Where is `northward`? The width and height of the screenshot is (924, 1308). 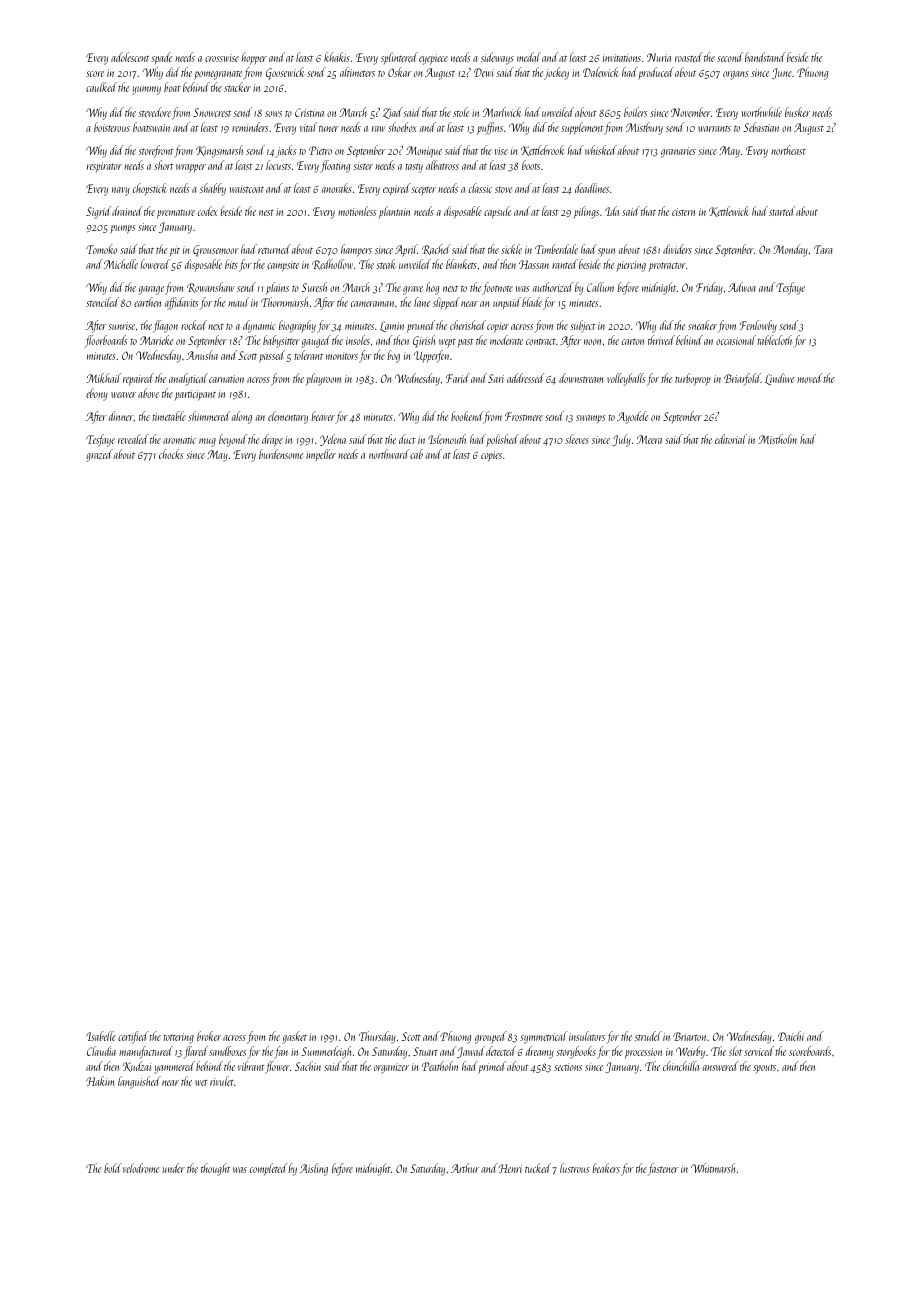 northward is located at coordinates (389, 454).
